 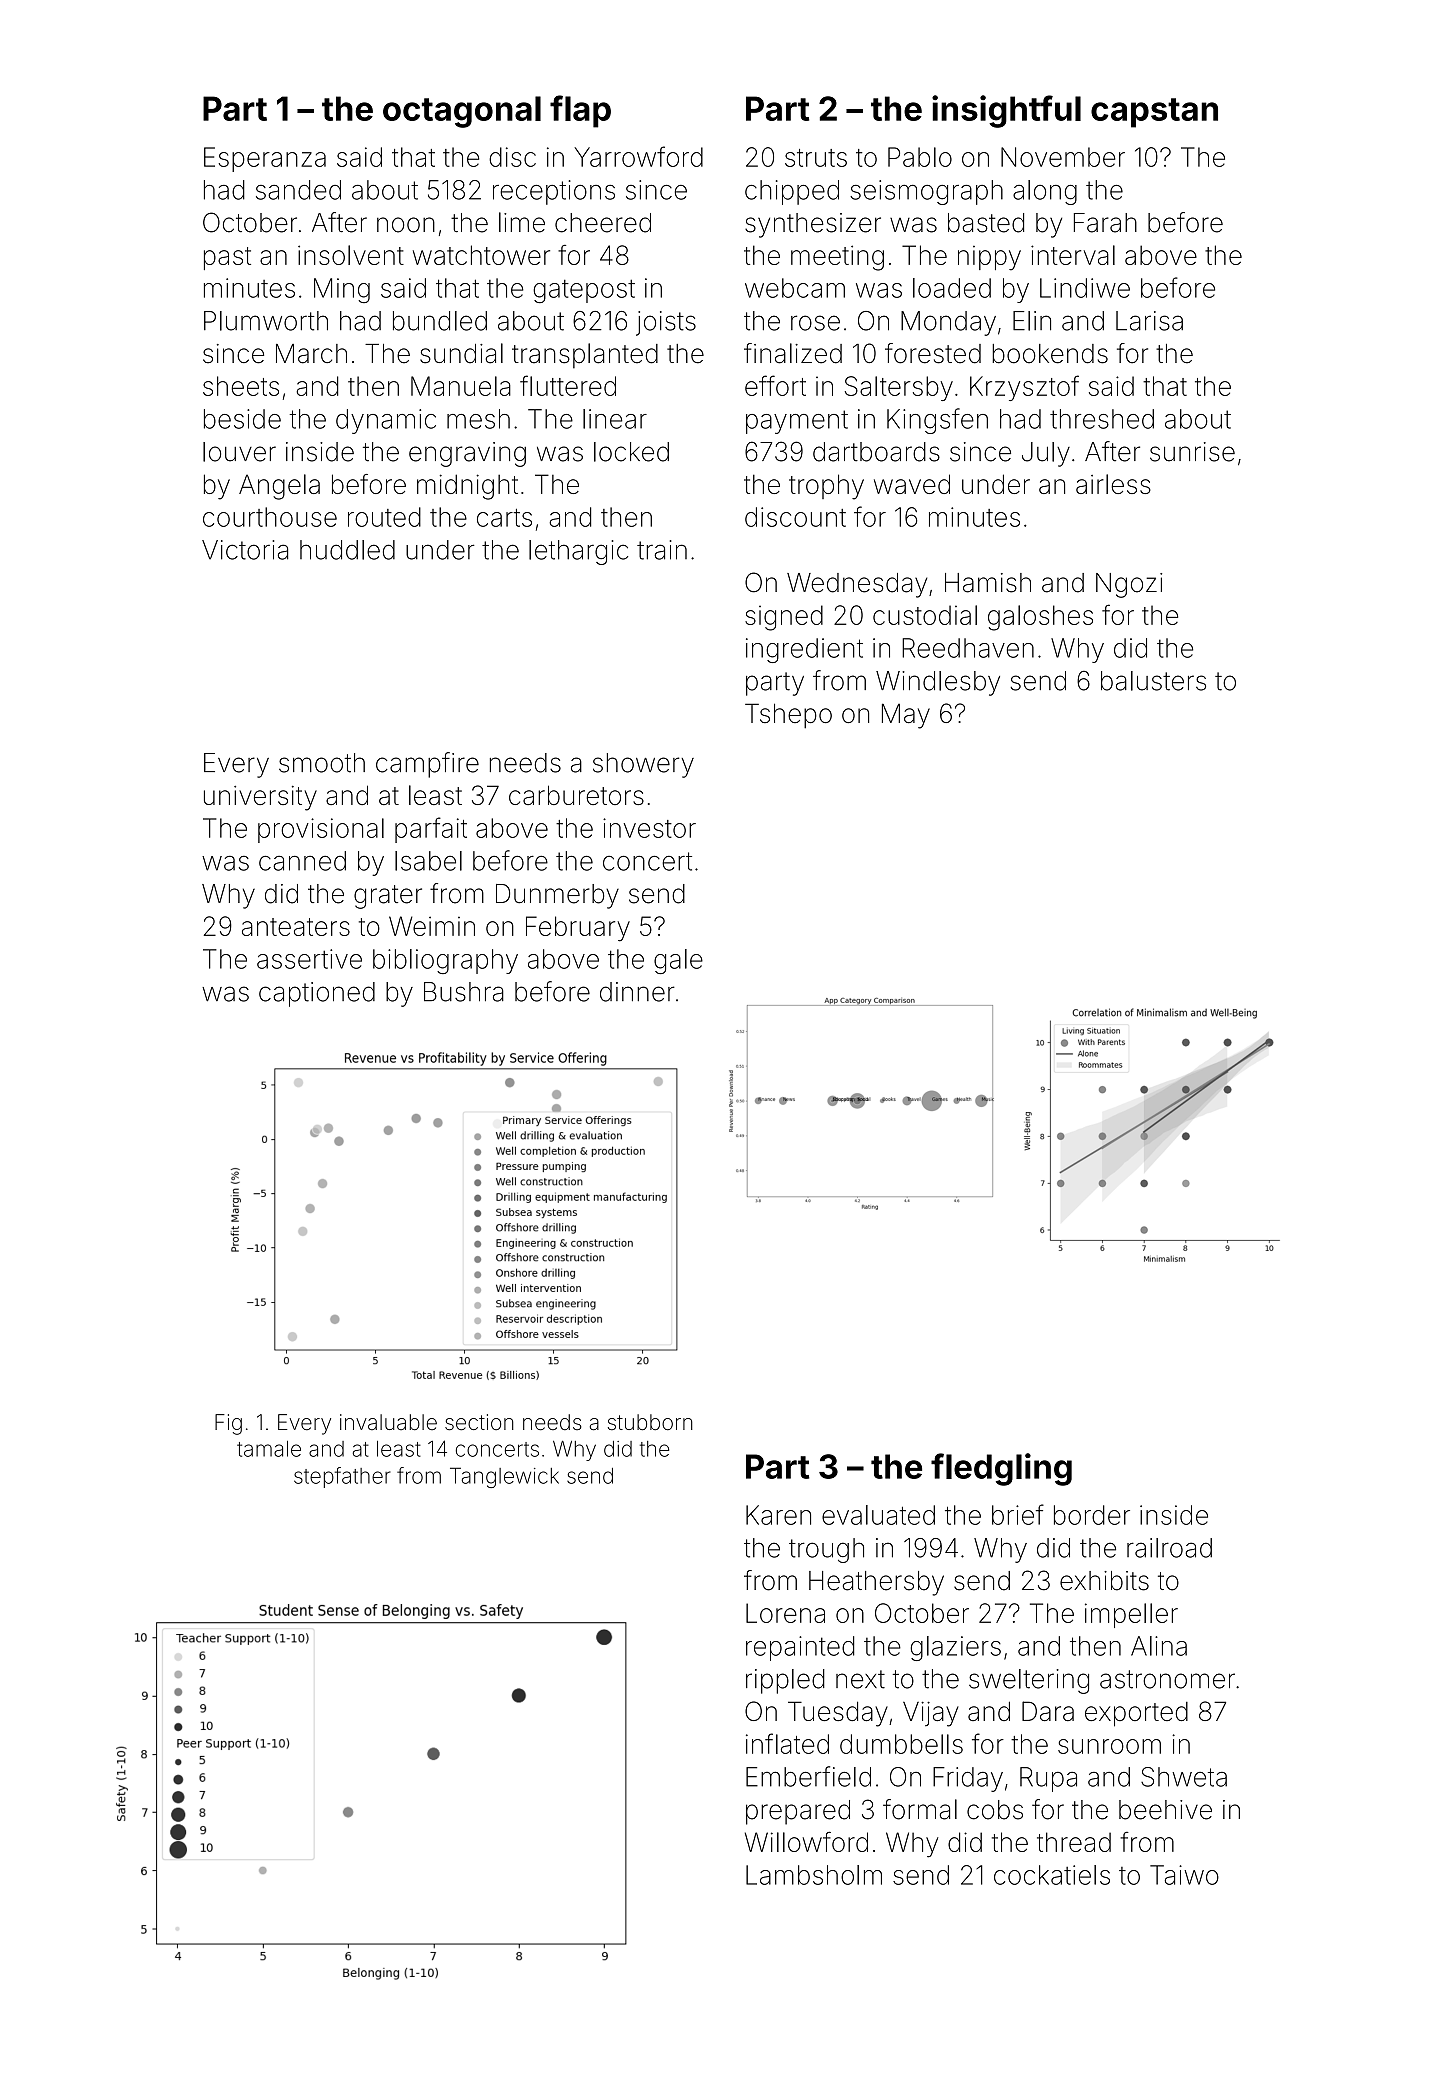 What do you see at coordinates (269, 1449) in the screenshot?
I see `tamale` at bounding box center [269, 1449].
